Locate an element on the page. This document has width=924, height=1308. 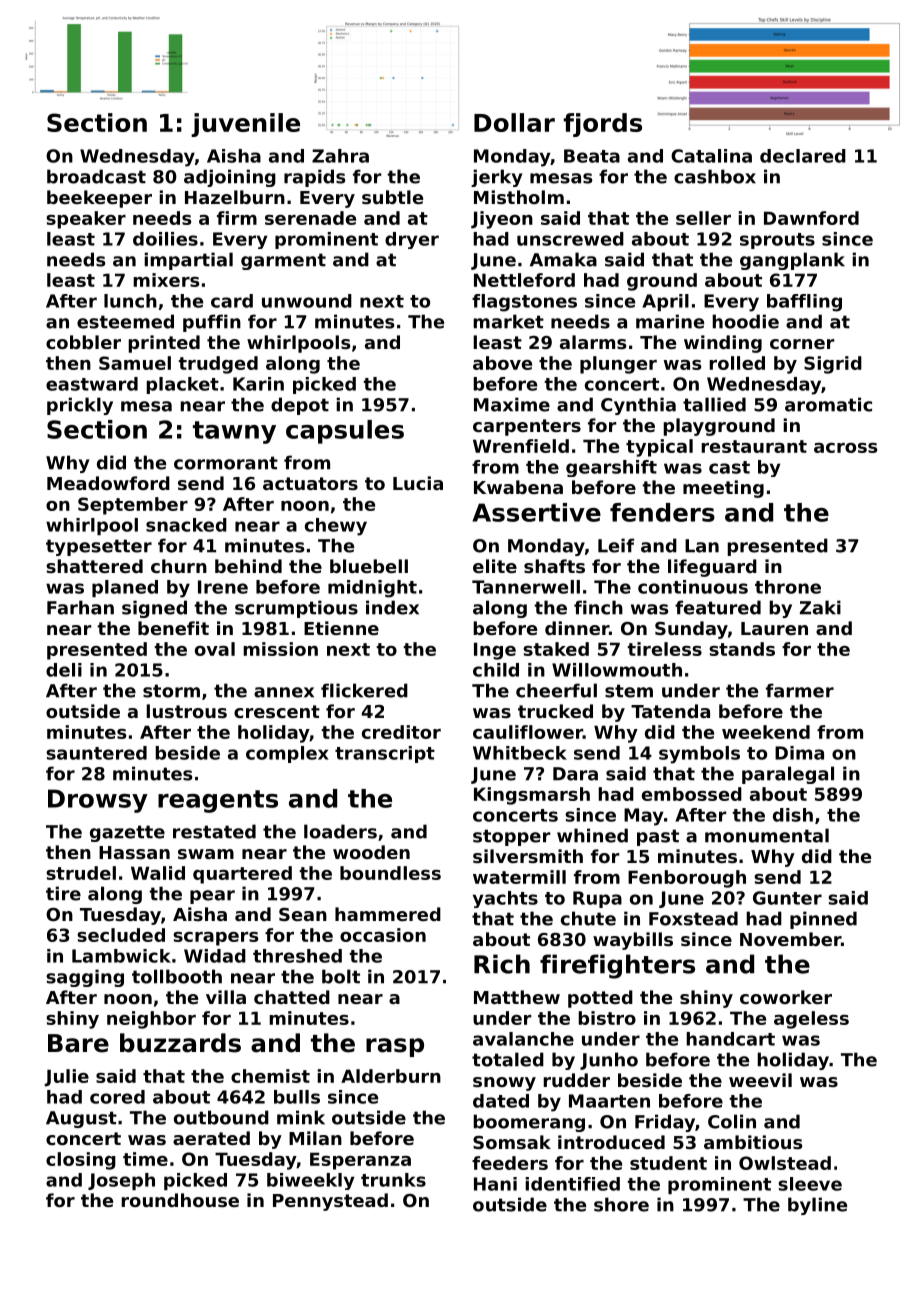
typical is located at coordinates (659, 448).
